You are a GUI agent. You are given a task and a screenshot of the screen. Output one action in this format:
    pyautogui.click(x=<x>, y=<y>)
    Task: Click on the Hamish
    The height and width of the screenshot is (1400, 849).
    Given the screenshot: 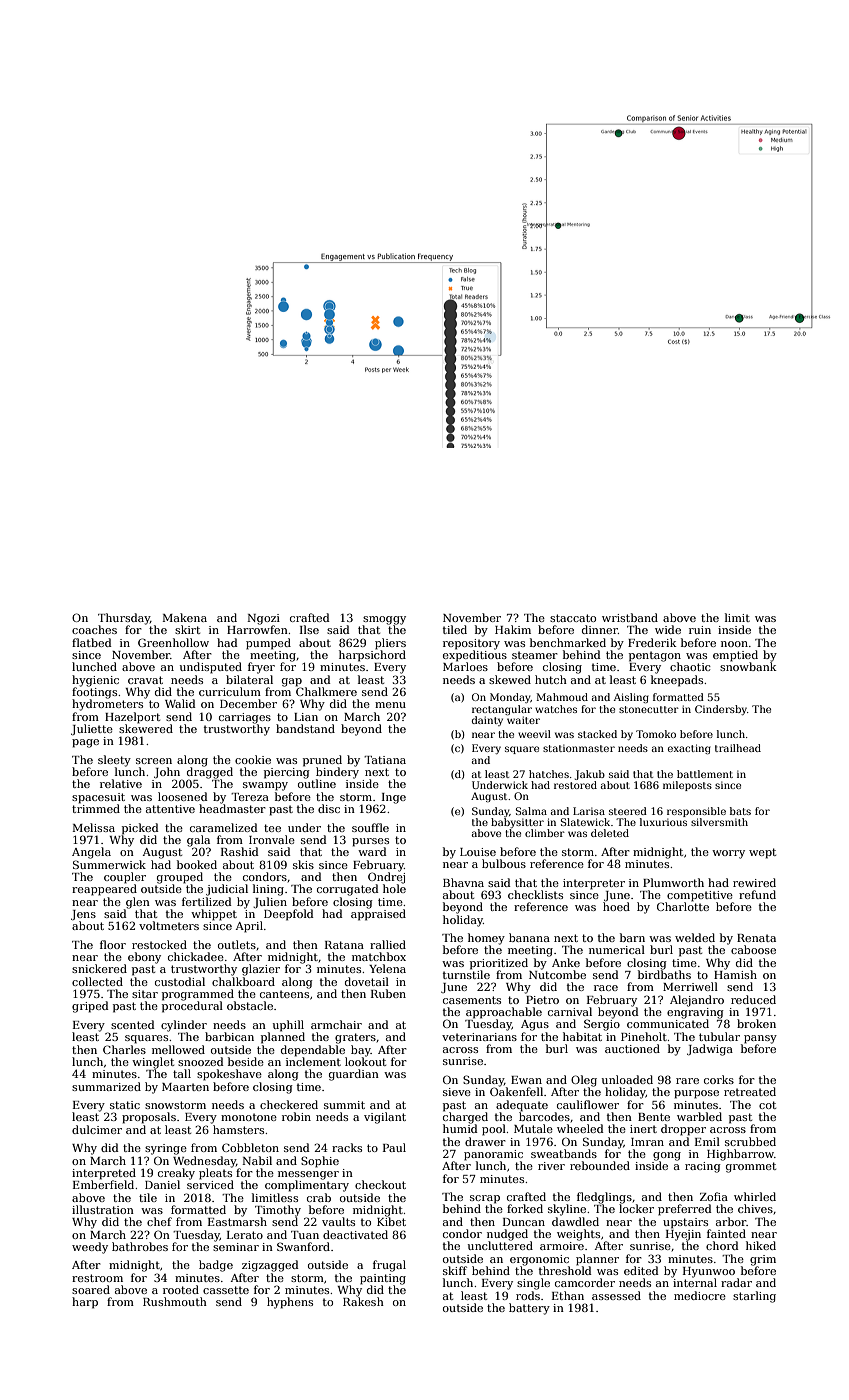 What is the action you would take?
    pyautogui.click(x=735, y=974)
